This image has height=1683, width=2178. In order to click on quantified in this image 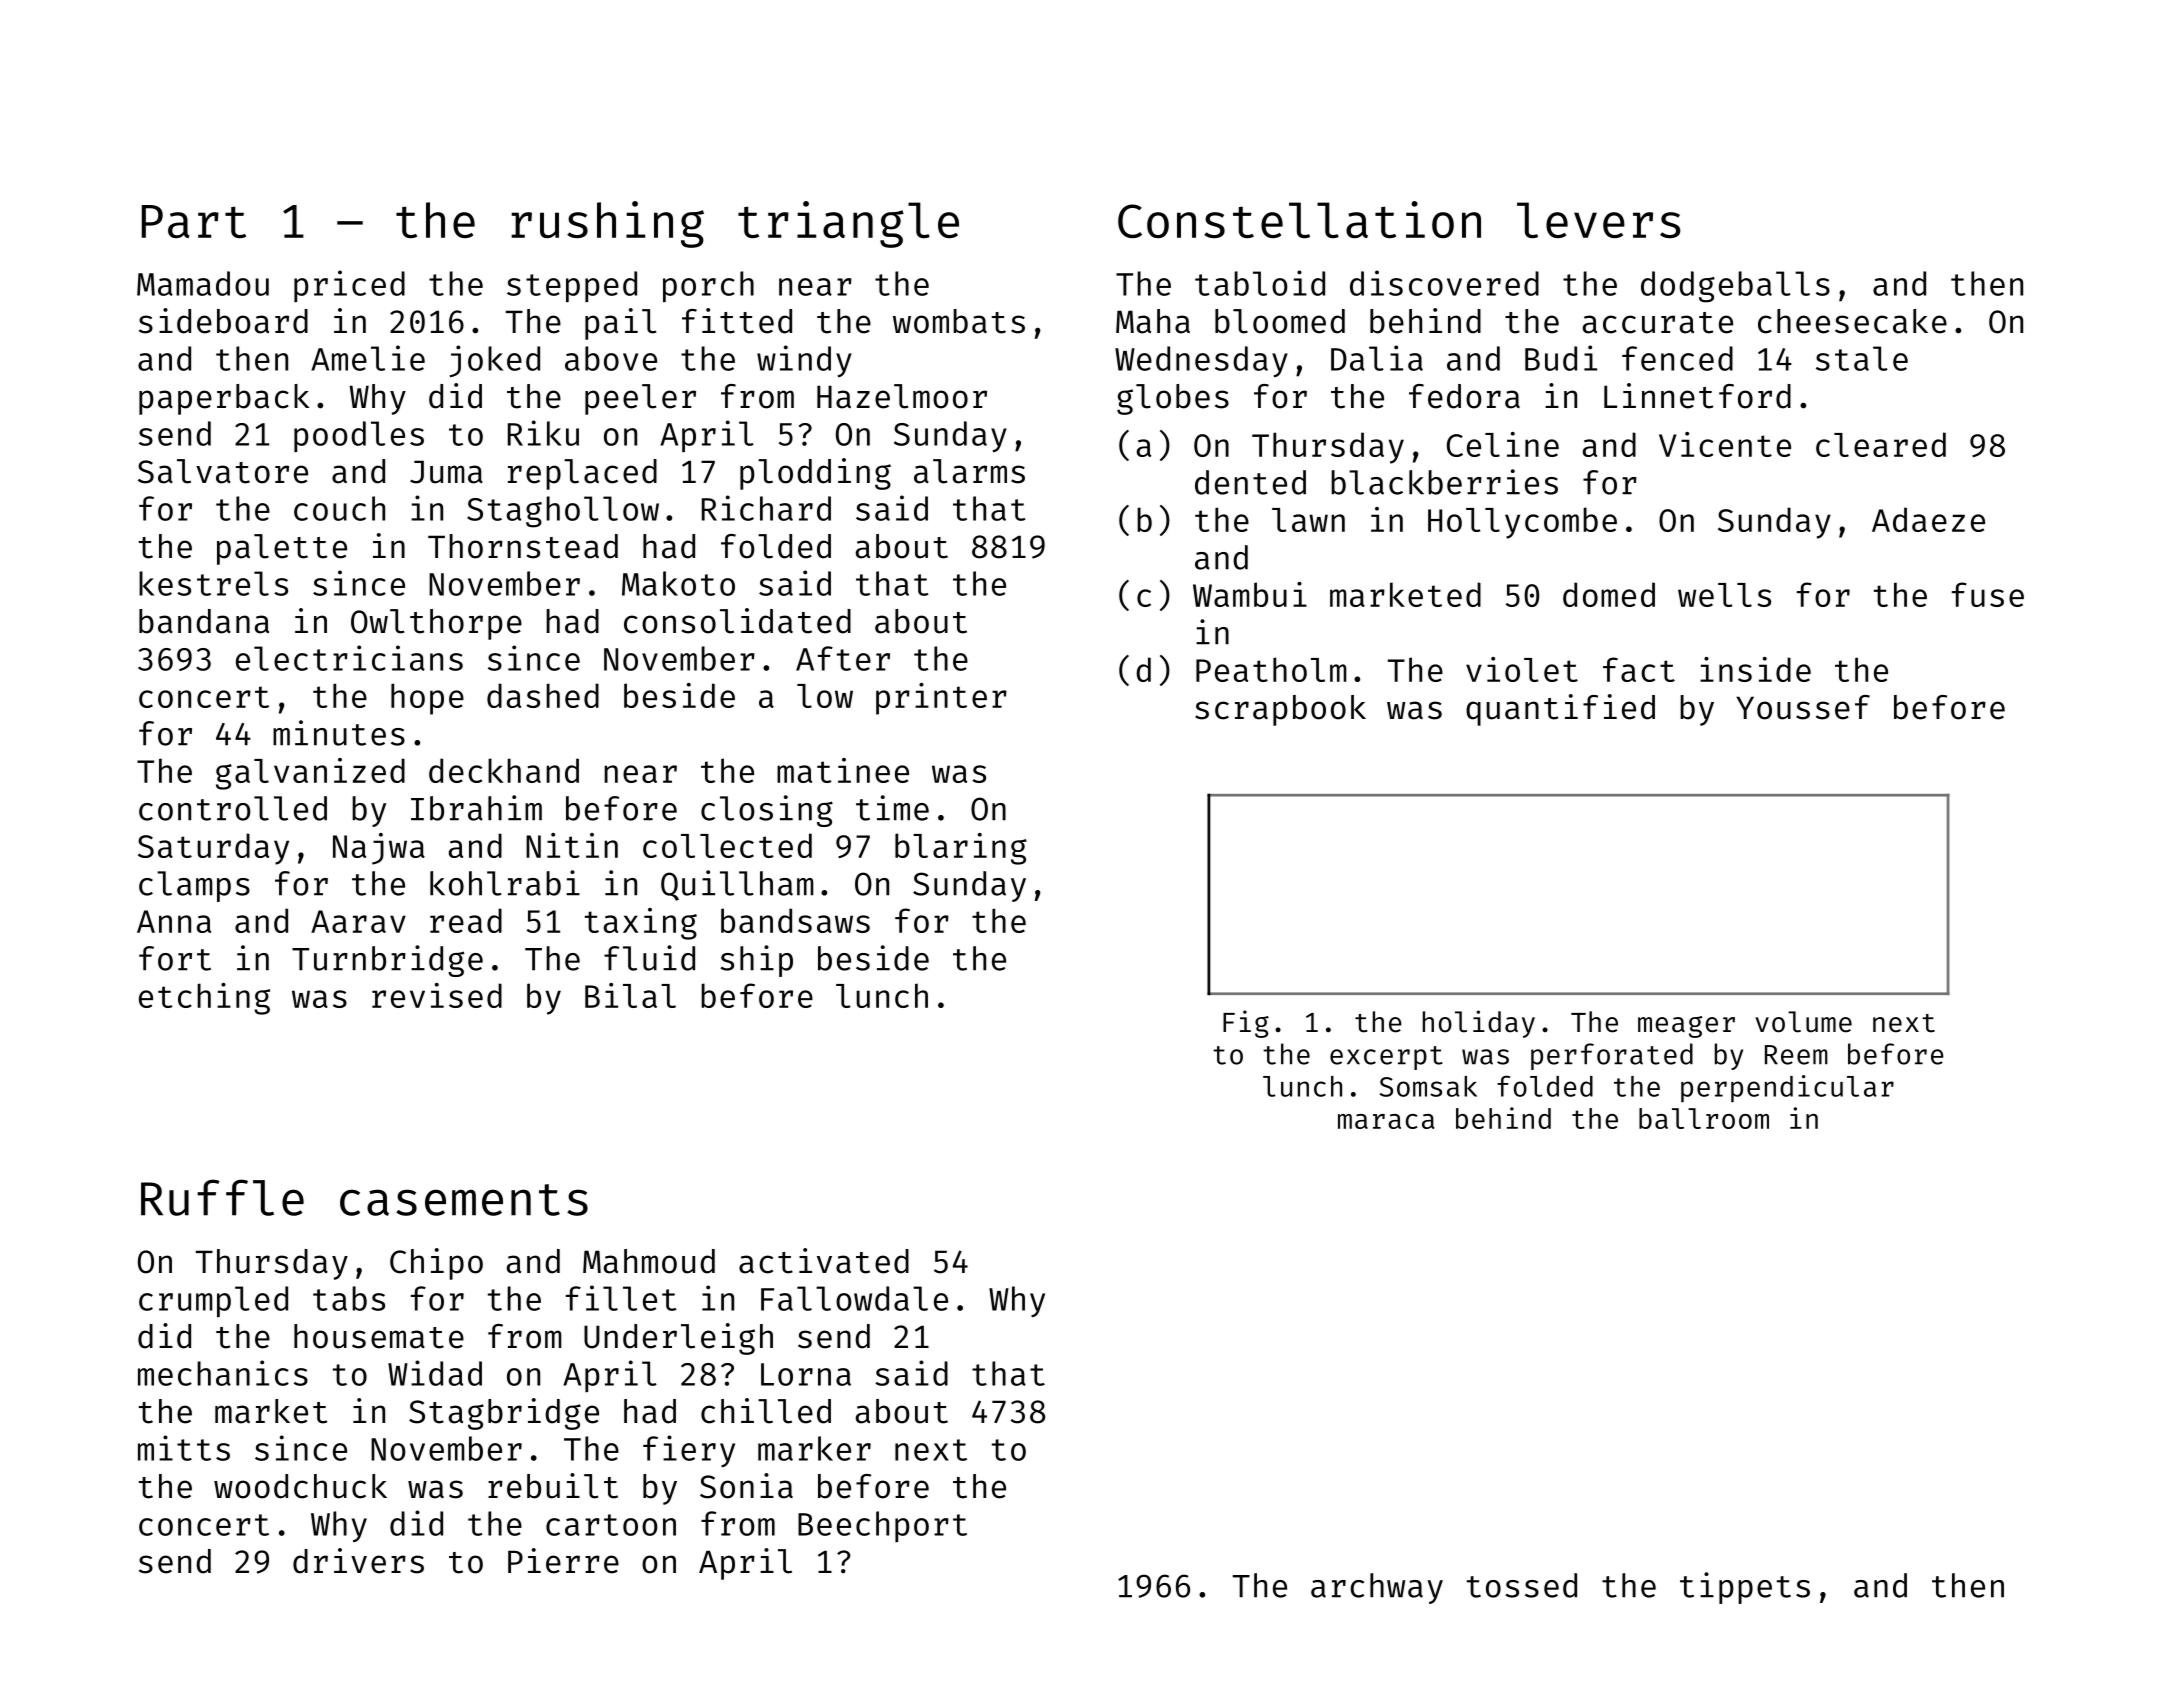, I will do `click(1560, 710)`.
